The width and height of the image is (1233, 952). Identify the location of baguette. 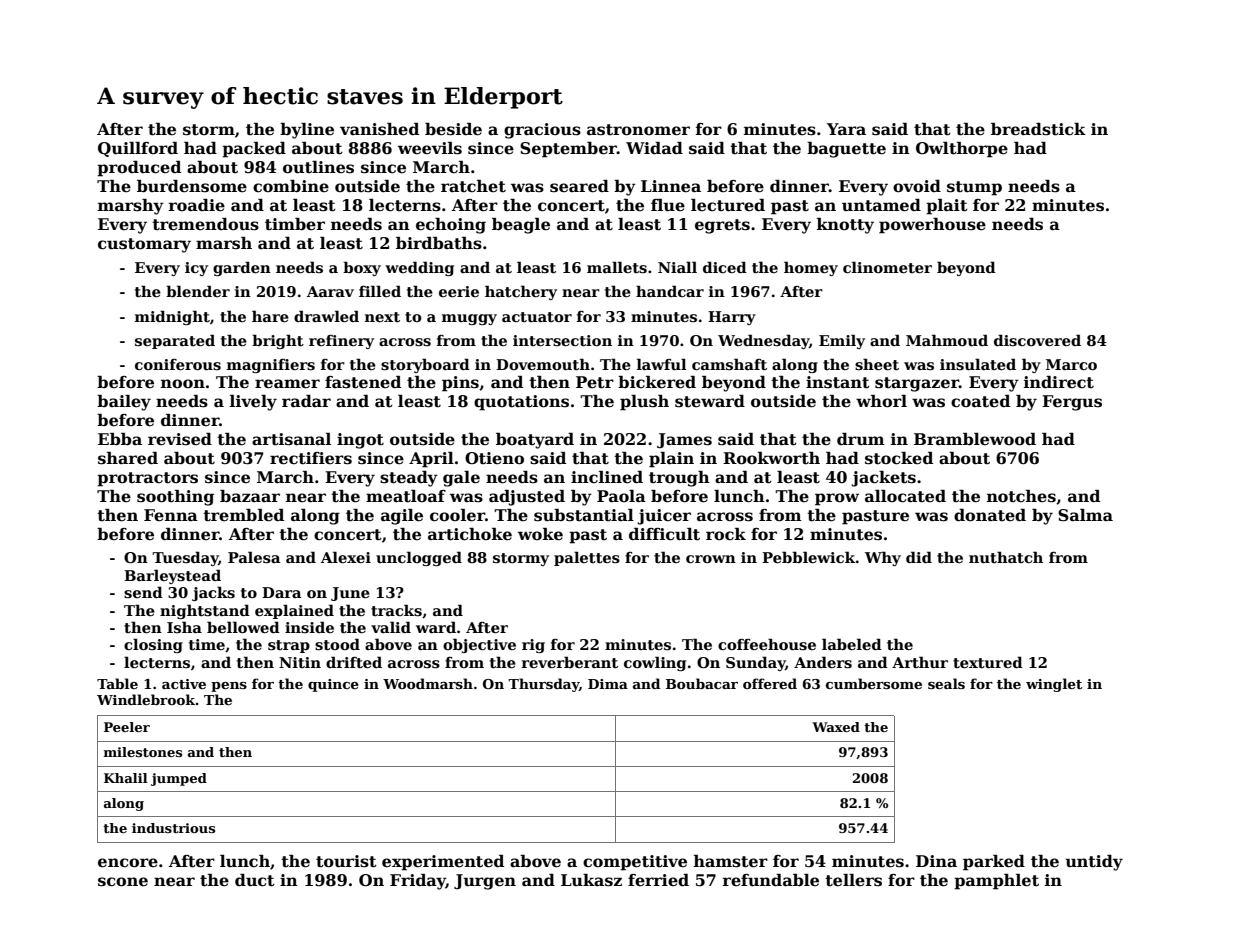
(846, 150).
